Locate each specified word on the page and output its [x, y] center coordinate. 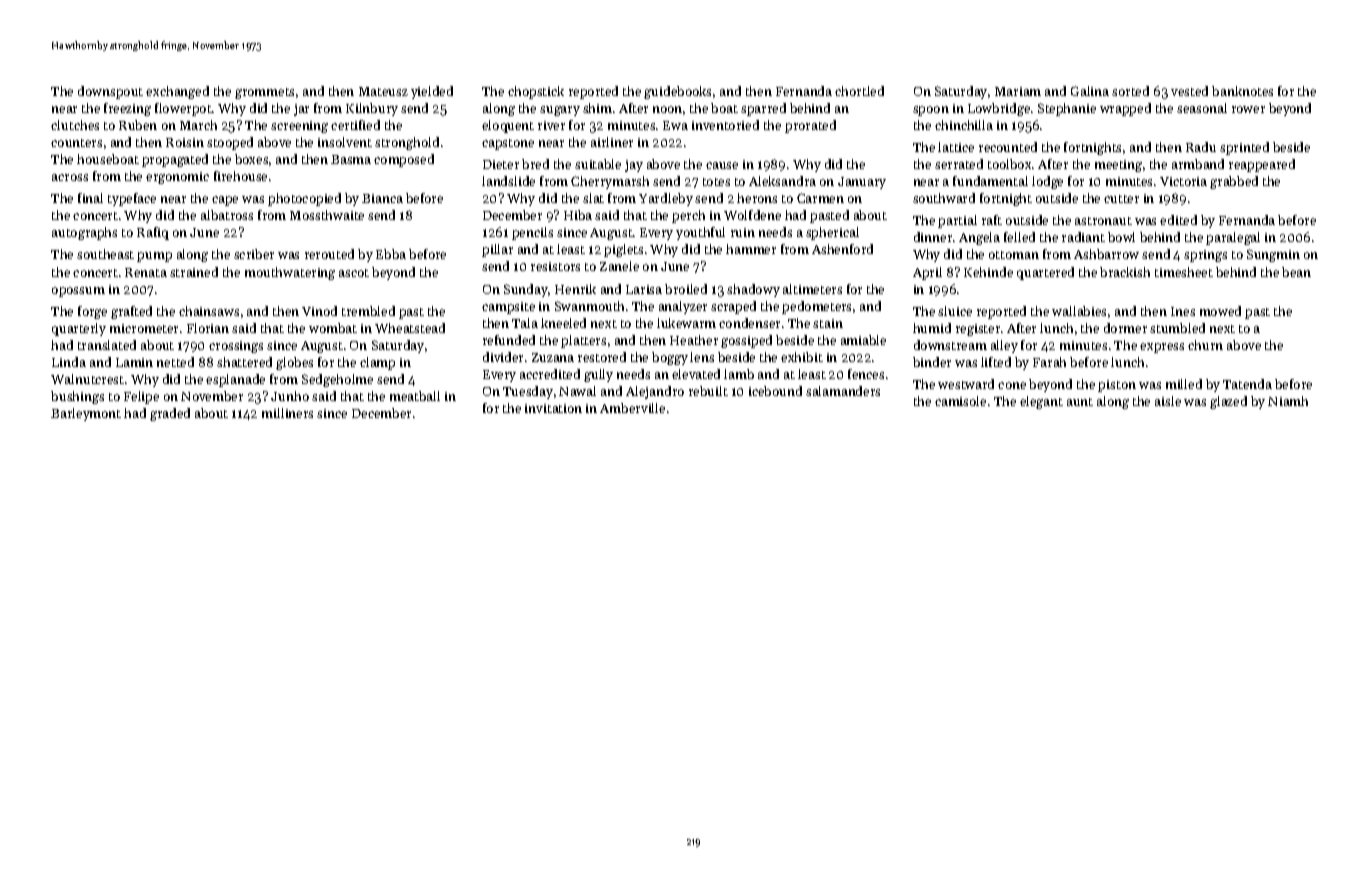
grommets [264, 93]
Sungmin [1273, 255]
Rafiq [153, 233]
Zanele [619, 266]
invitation [553, 408]
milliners [287, 413]
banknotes [1242, 91]
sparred [763, 109]
